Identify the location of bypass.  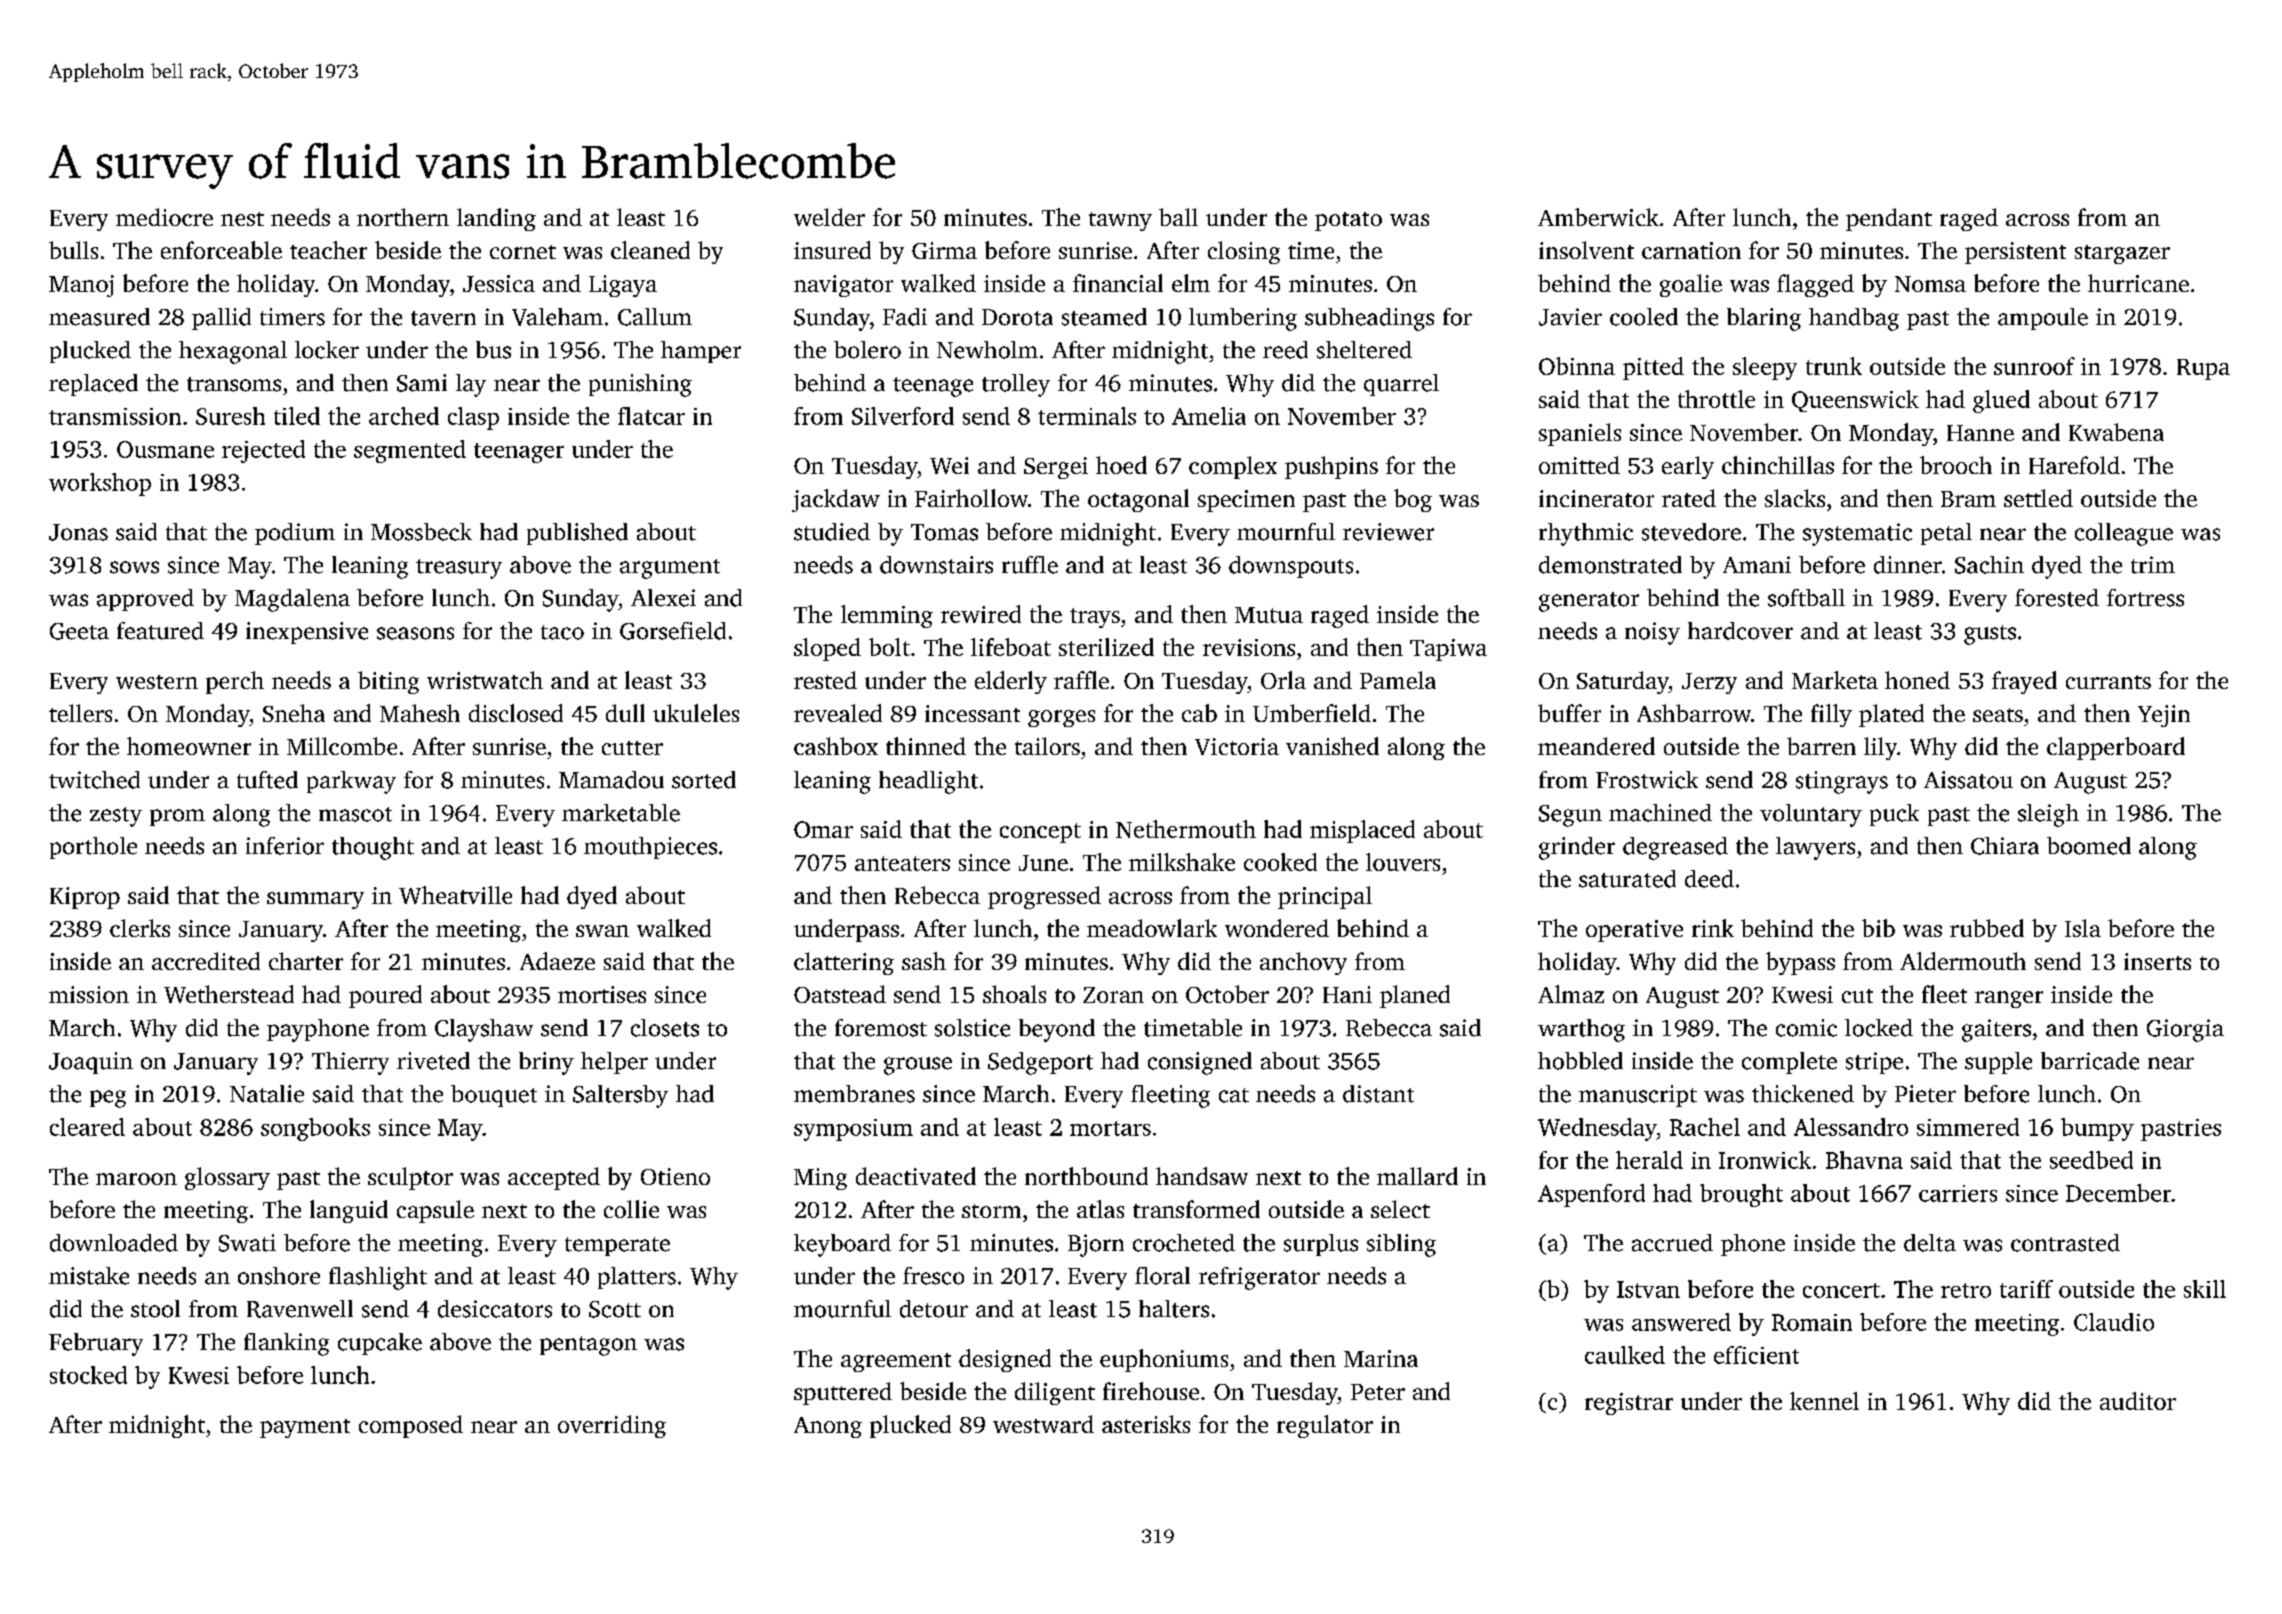
(1800, 963).
